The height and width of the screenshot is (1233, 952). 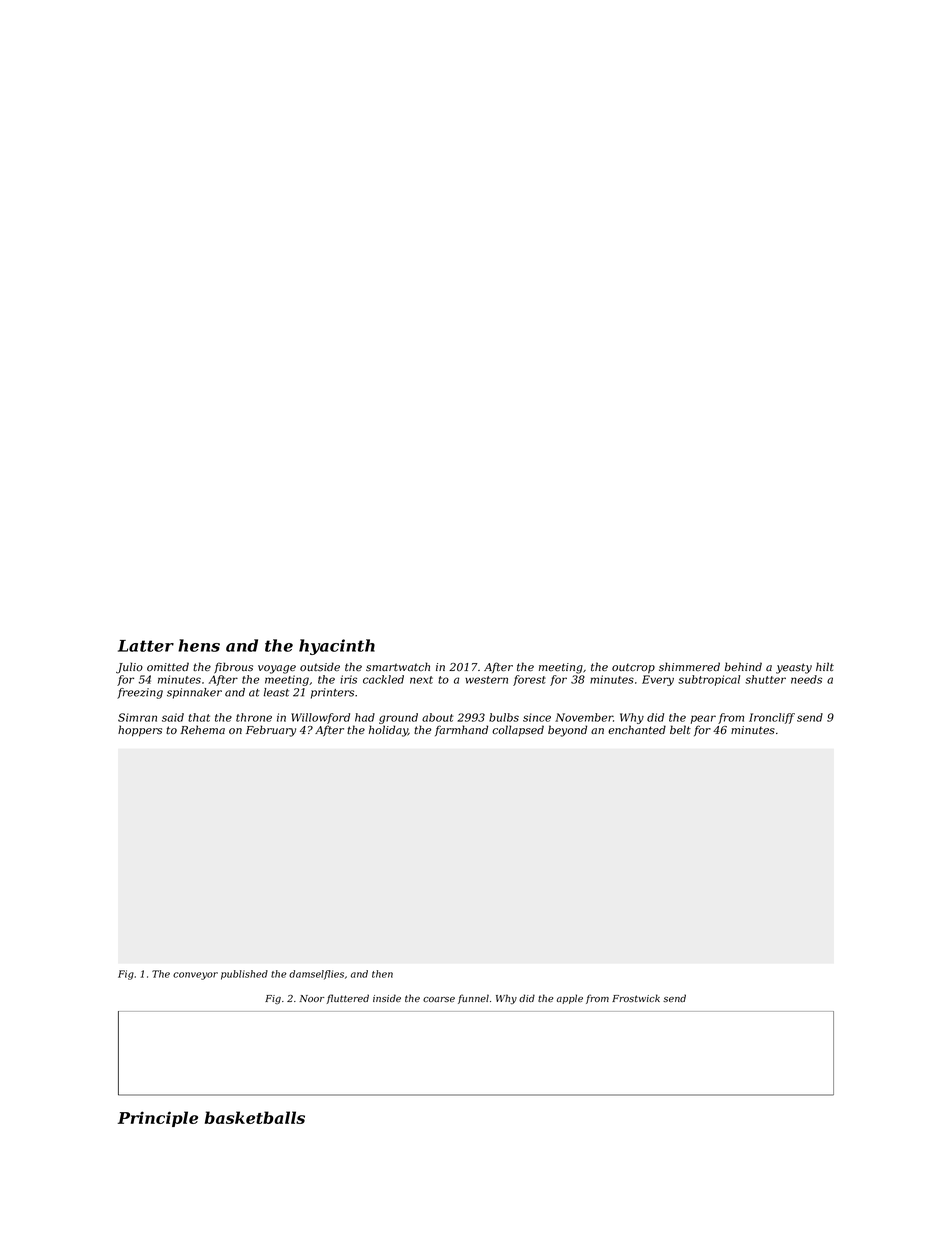 I want to click on damselflies, so click(x=316, y=975).
